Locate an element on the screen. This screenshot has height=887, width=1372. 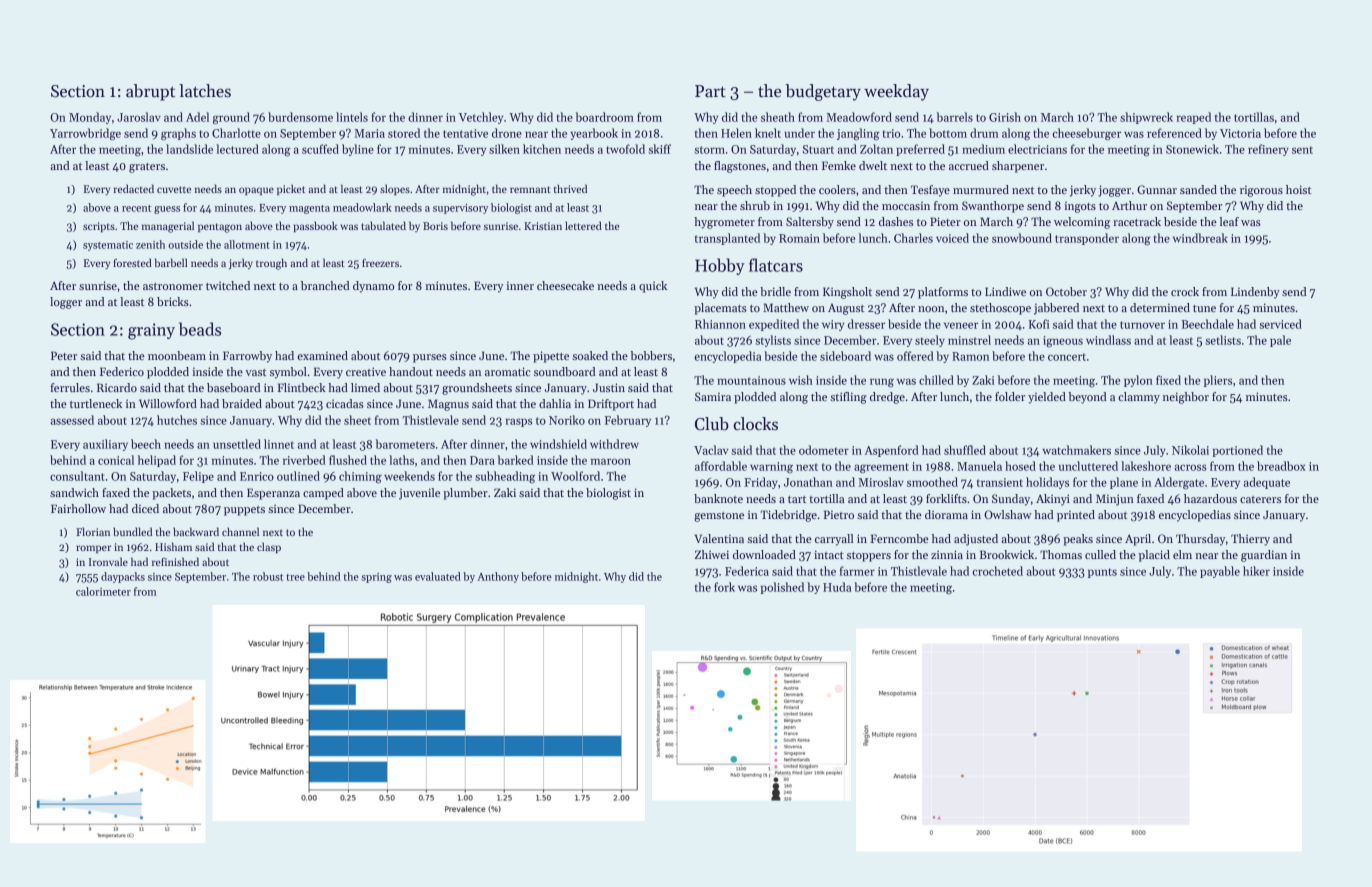
weekday is located at coordinates (896, 92).
